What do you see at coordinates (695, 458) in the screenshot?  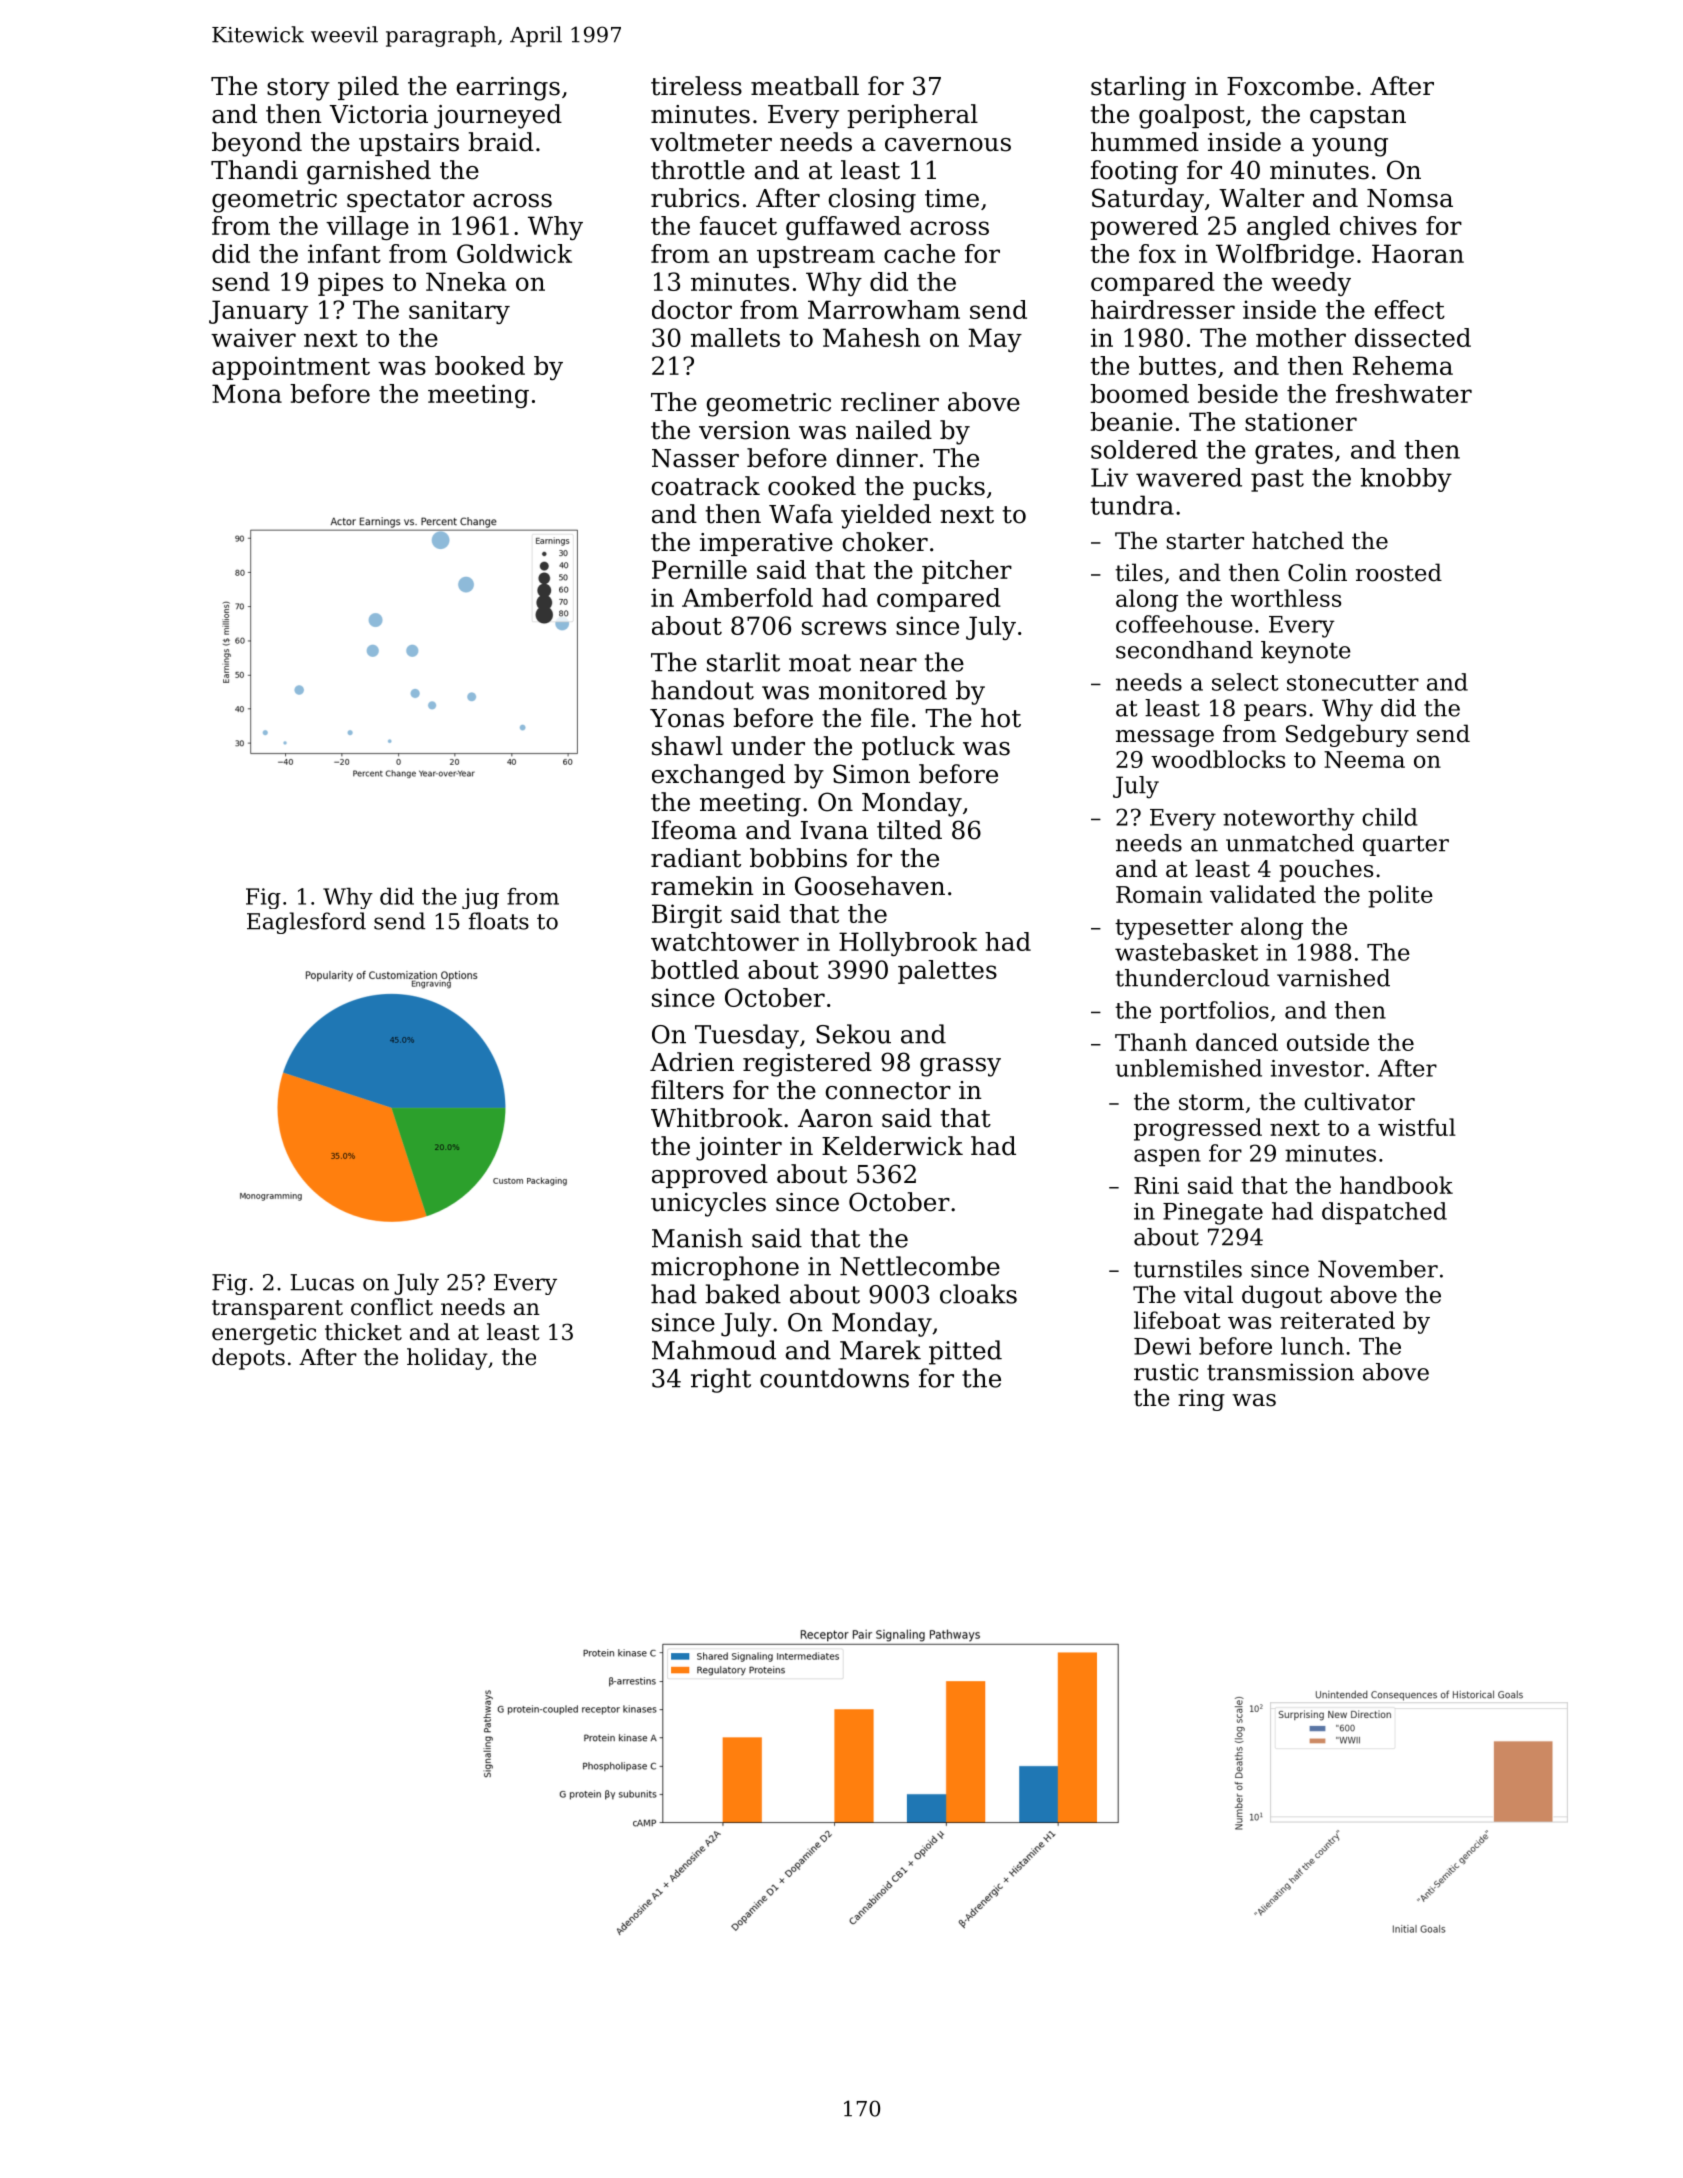 I see `Nasser` at bounding box center [695, 458].
